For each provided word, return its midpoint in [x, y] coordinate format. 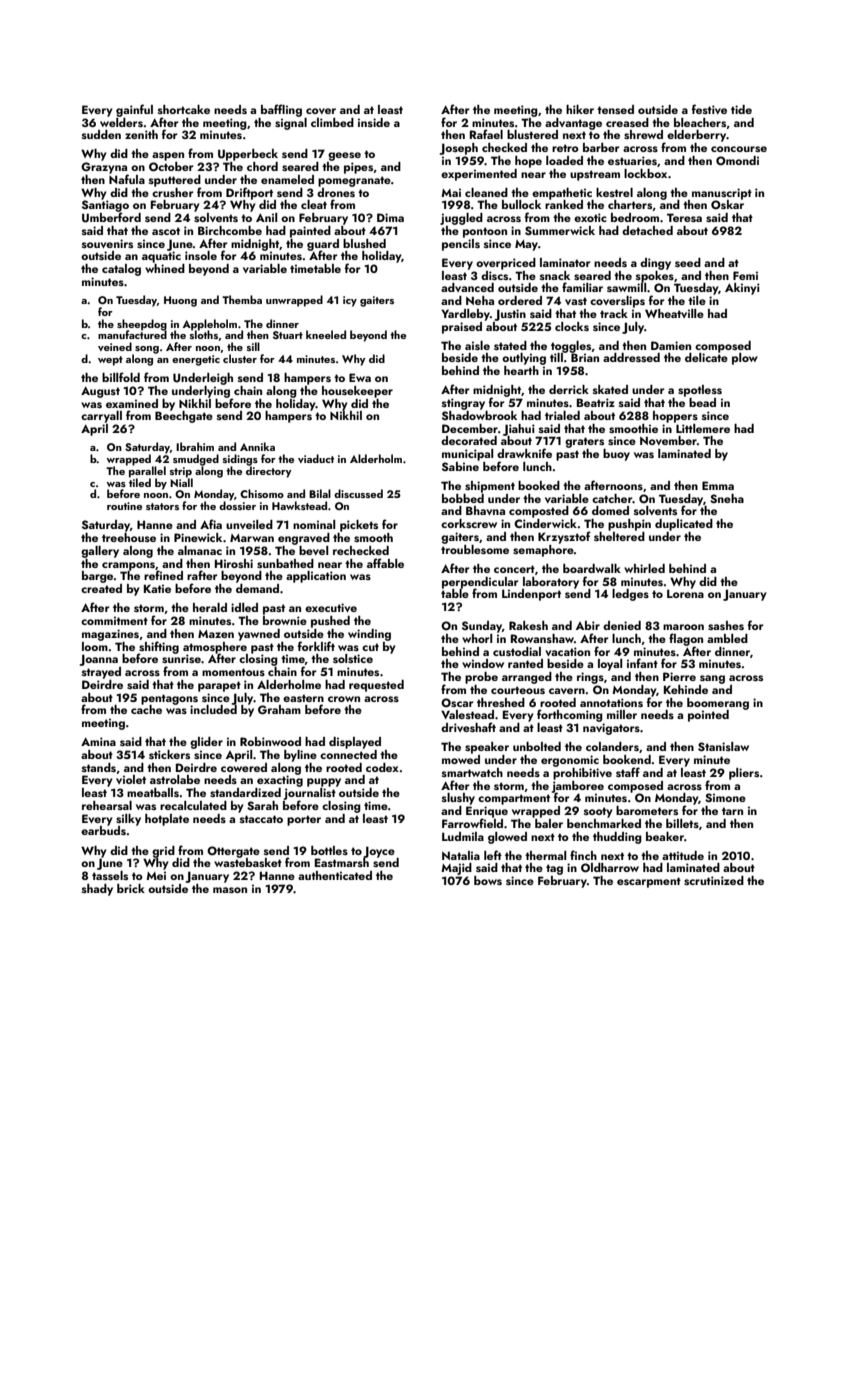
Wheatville [674, 313]
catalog [121, 270]
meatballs [153, 792]
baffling [281, 110]
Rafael [486, 134]
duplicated [684, 525]
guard [323, 245]
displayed [355, 743]
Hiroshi [234, 563]
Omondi [737, 161]
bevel [314, 550]
